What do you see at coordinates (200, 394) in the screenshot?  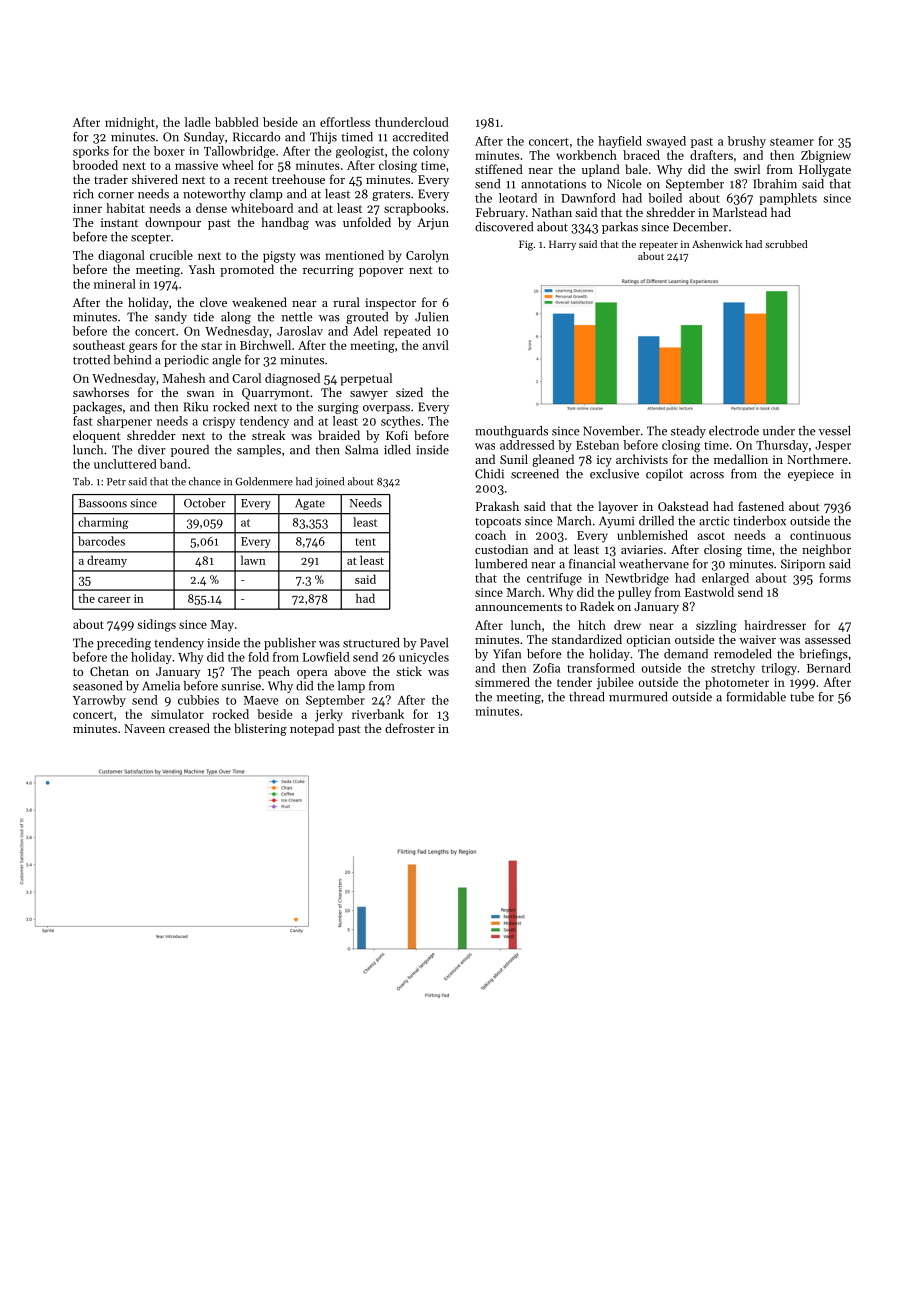 I see `swan` at bounding box center [200, 394].
